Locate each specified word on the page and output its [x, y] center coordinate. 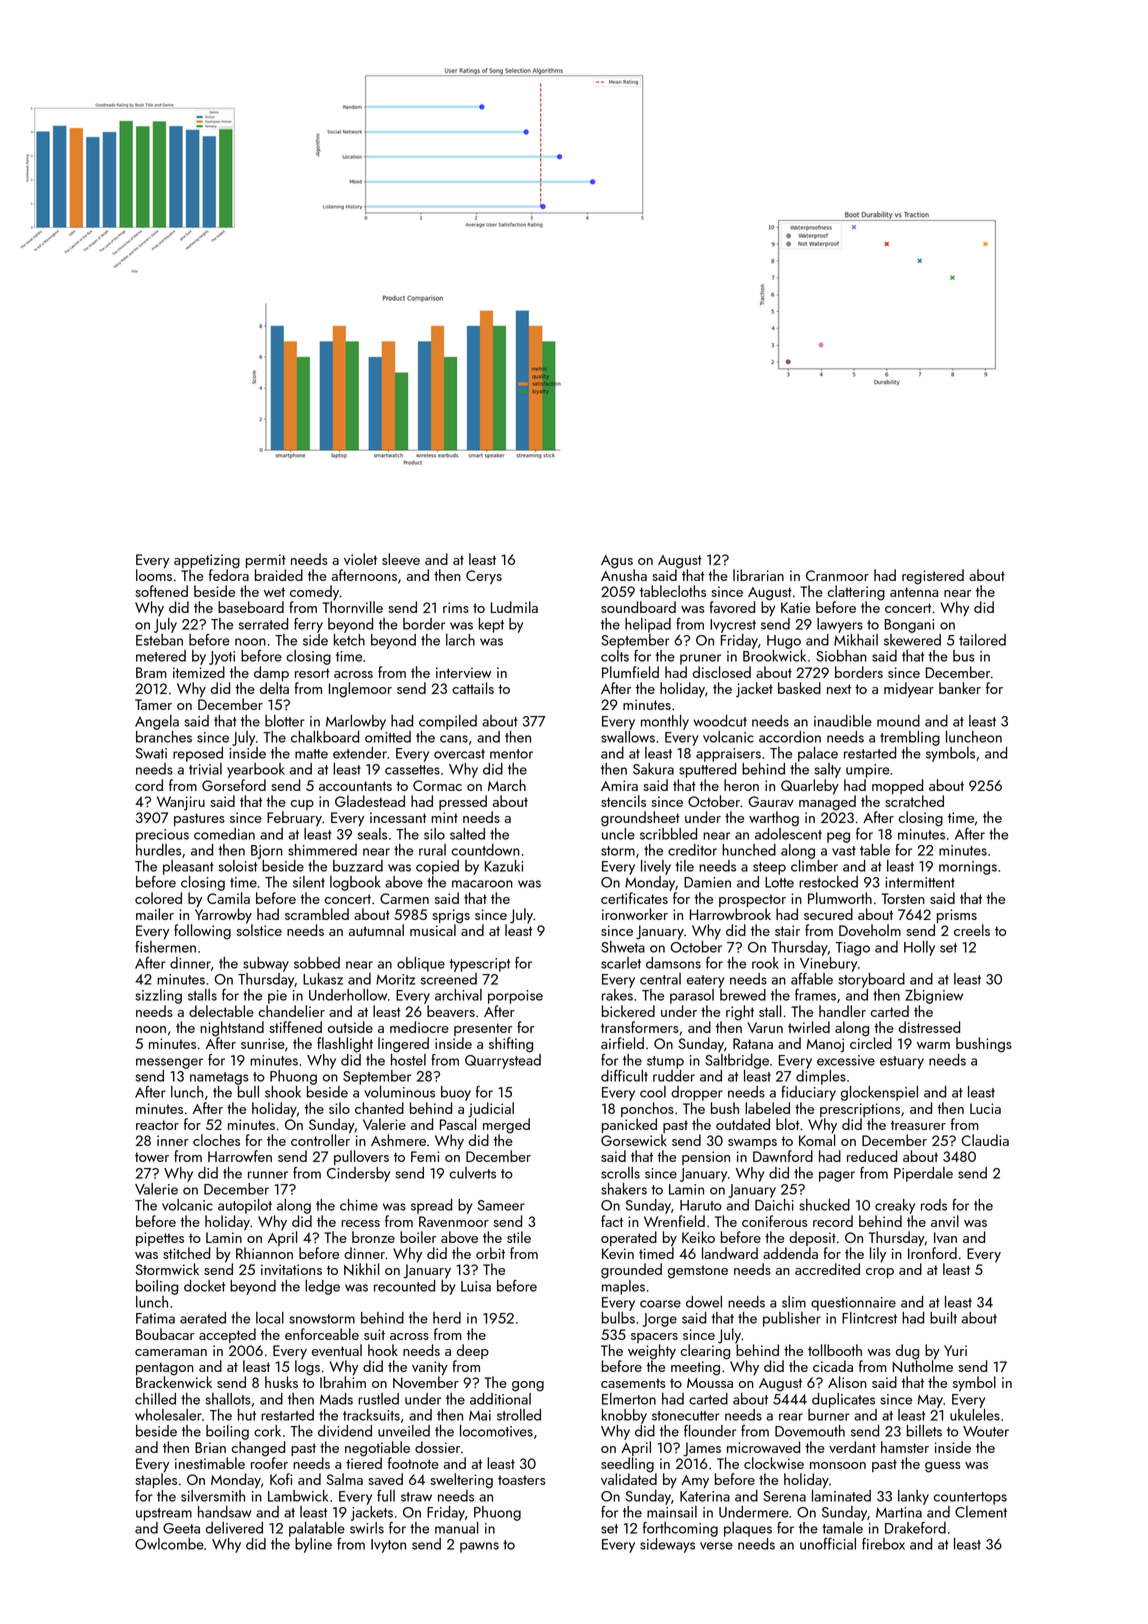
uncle [618, 834]
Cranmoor [837, 575]
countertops [970, 1498]
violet [360, 559]
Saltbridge [737, 1061]
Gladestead [370, 801]
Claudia [985, 1140]
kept [491, 625]
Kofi [281, 1479]
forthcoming [680, 1529]
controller [320, 1140]
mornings [968, 868]
